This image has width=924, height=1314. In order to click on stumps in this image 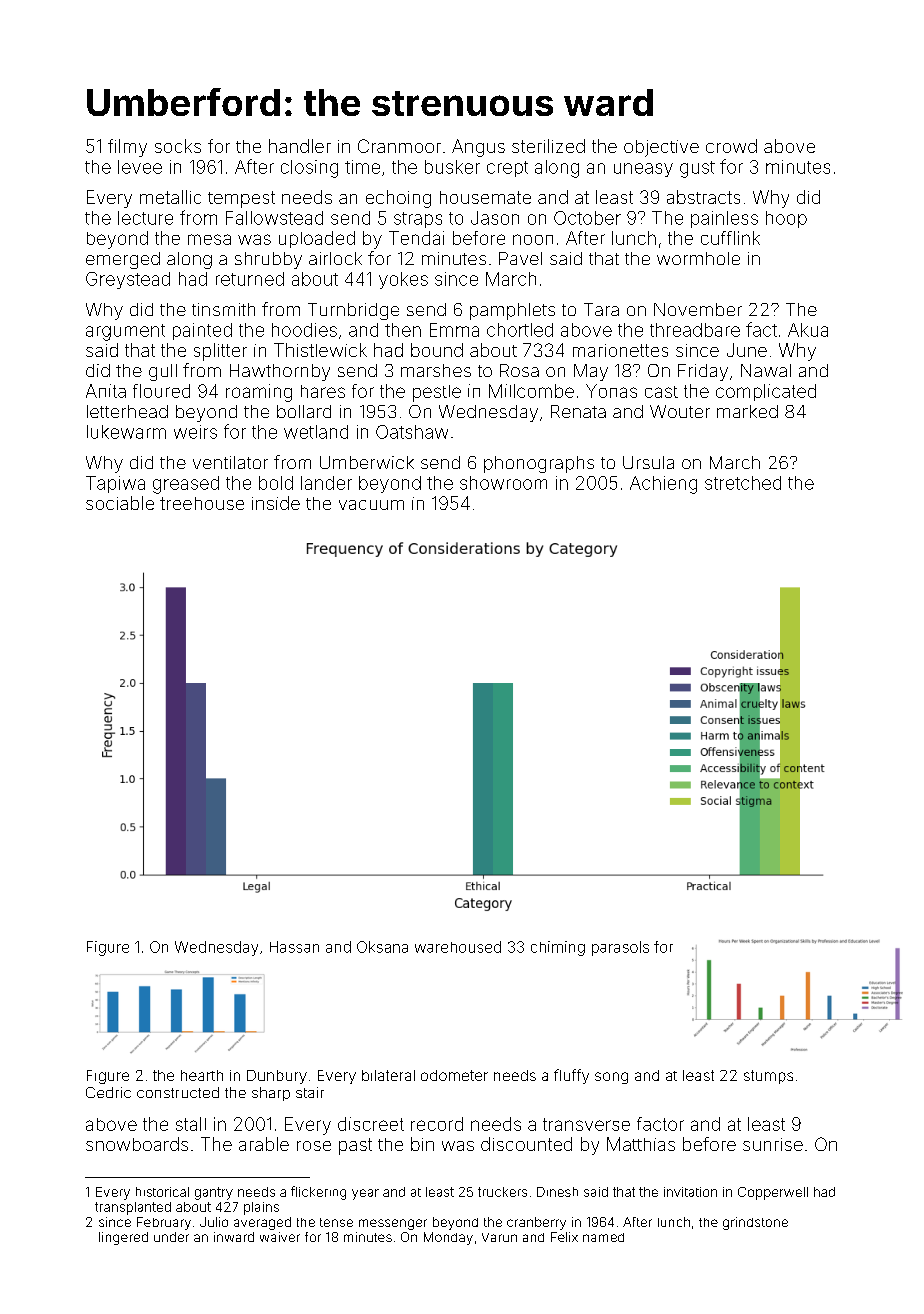, I will do `click(768, 1077)`.
